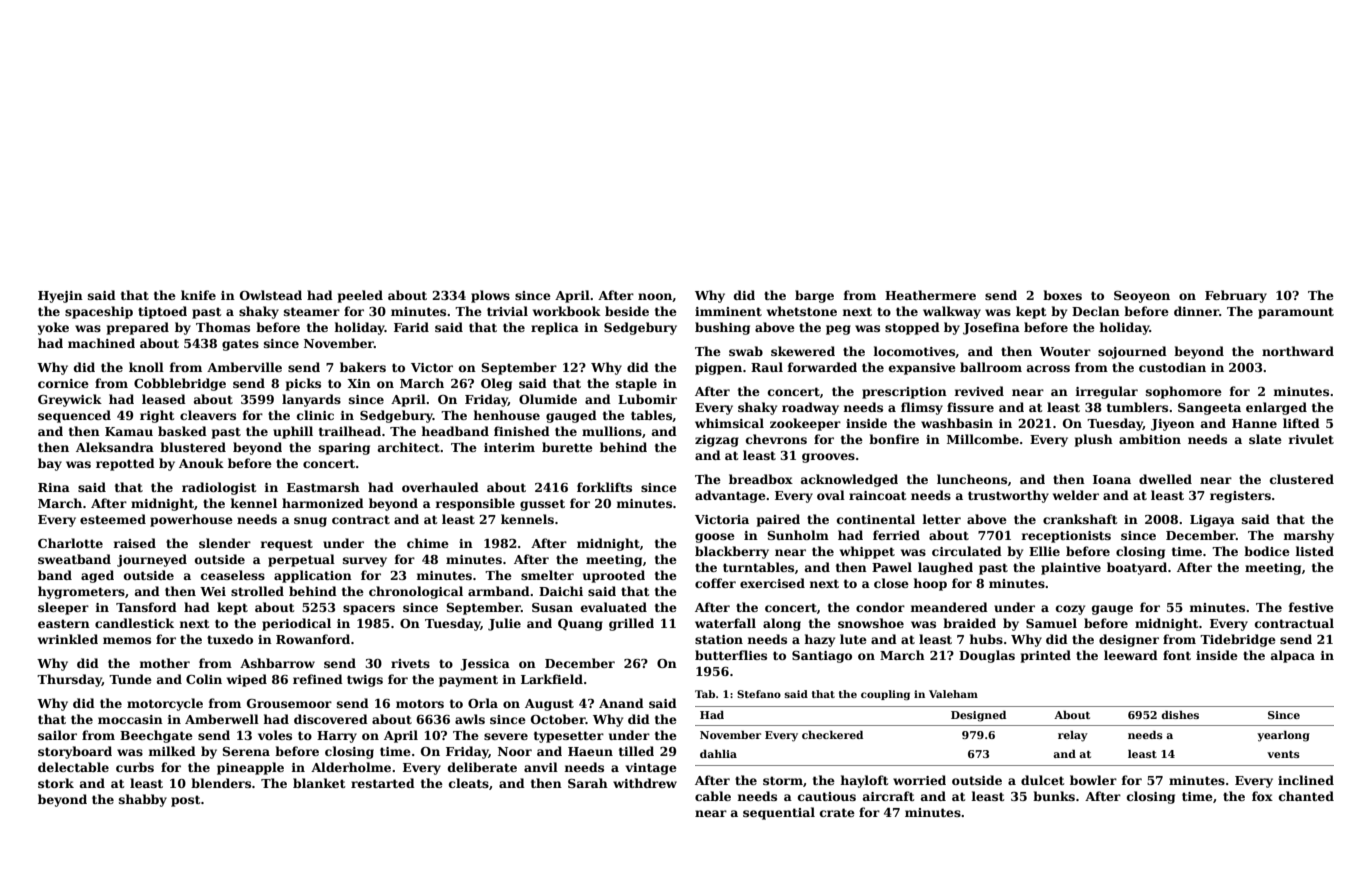 This image has height=887, width=1372. What do you see at coordinates (1165, 479) in the image?
I see `dwelled` at bounding box center [1165, 479].
